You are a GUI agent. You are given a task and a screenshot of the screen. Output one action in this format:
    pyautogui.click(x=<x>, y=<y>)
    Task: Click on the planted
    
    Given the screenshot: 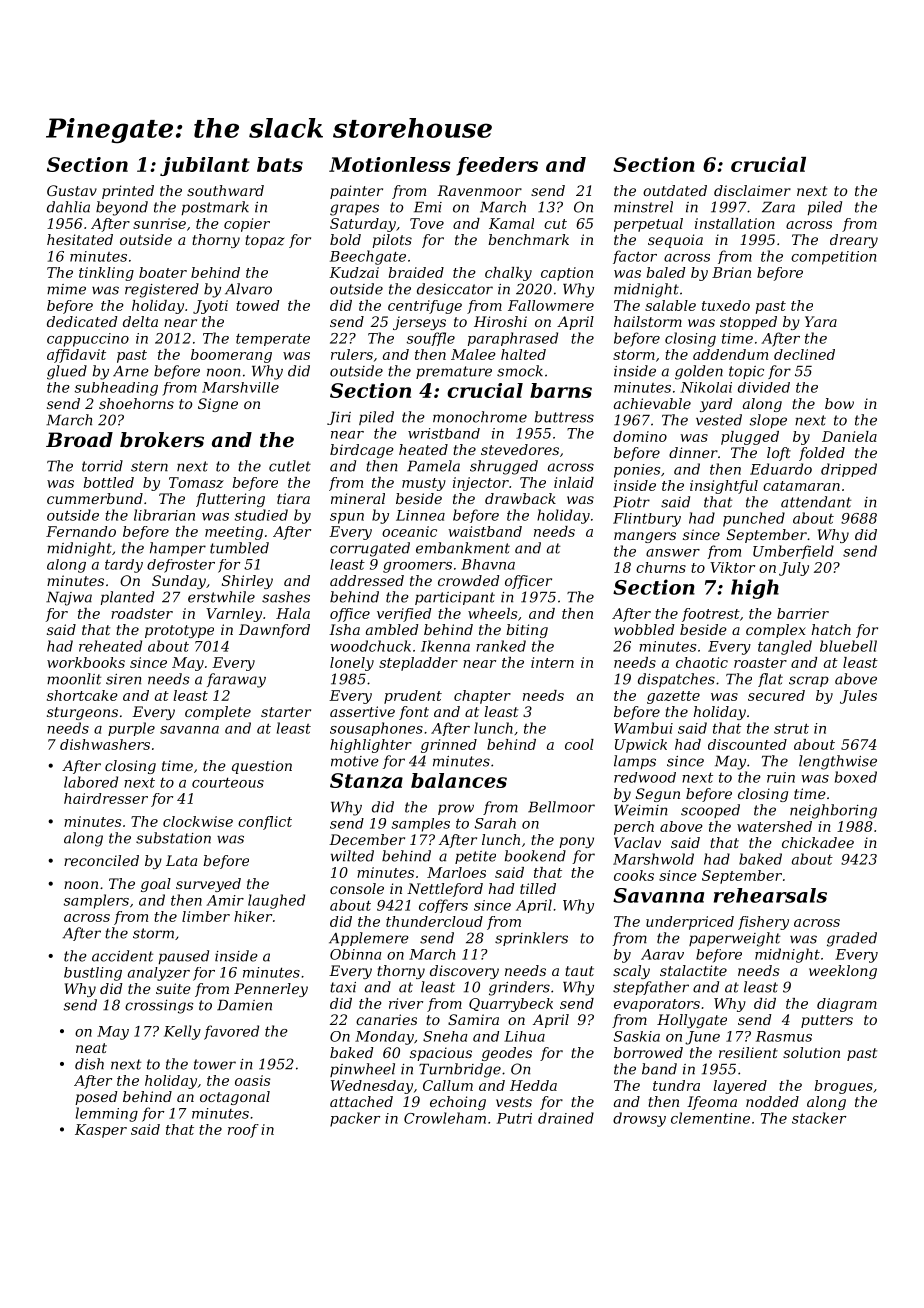 What is the action you would take?
    pyautogui.click(x=127, y=598)
